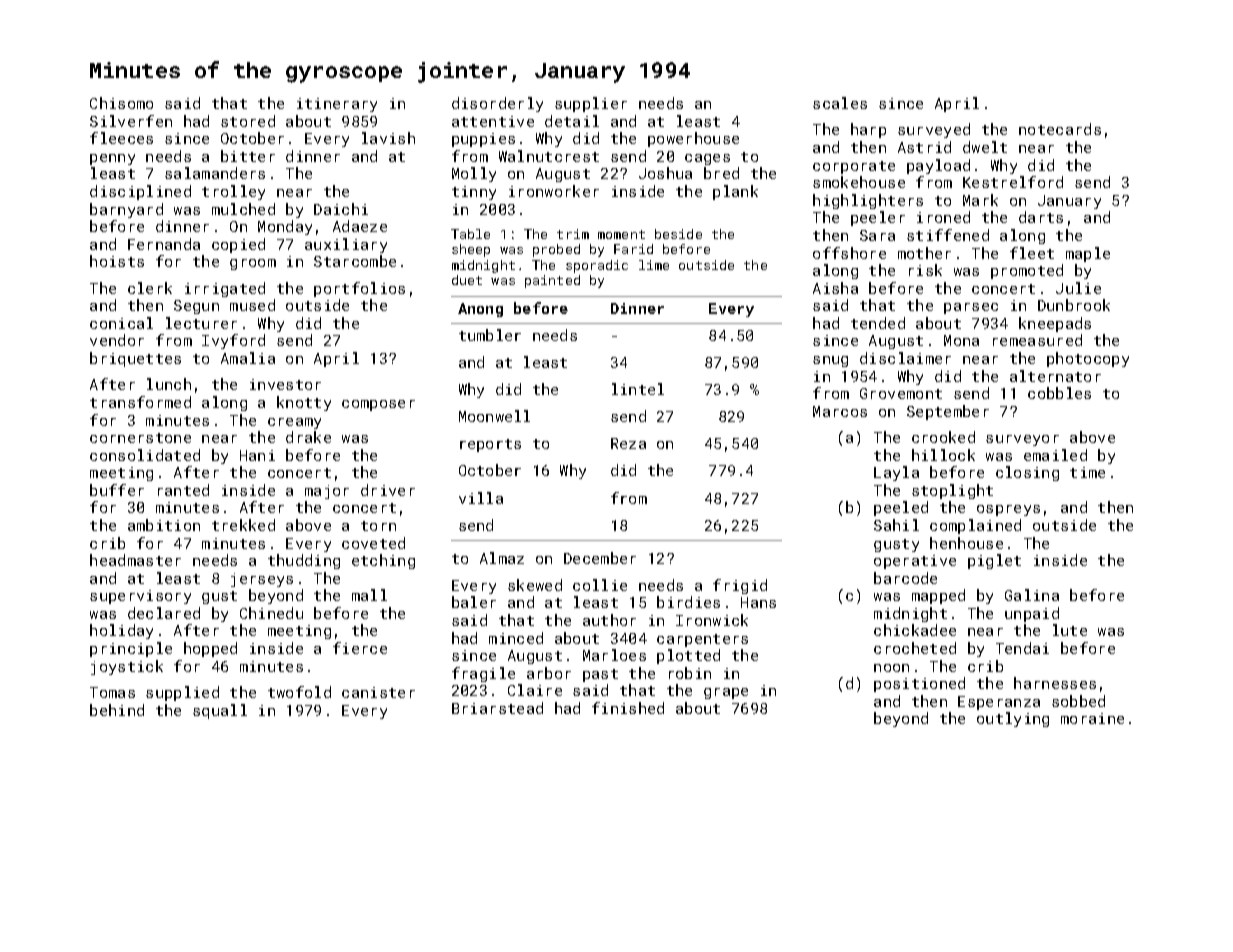 The width and height of the document is (1233, 952). I want to click on painted, so click(552, 281).
